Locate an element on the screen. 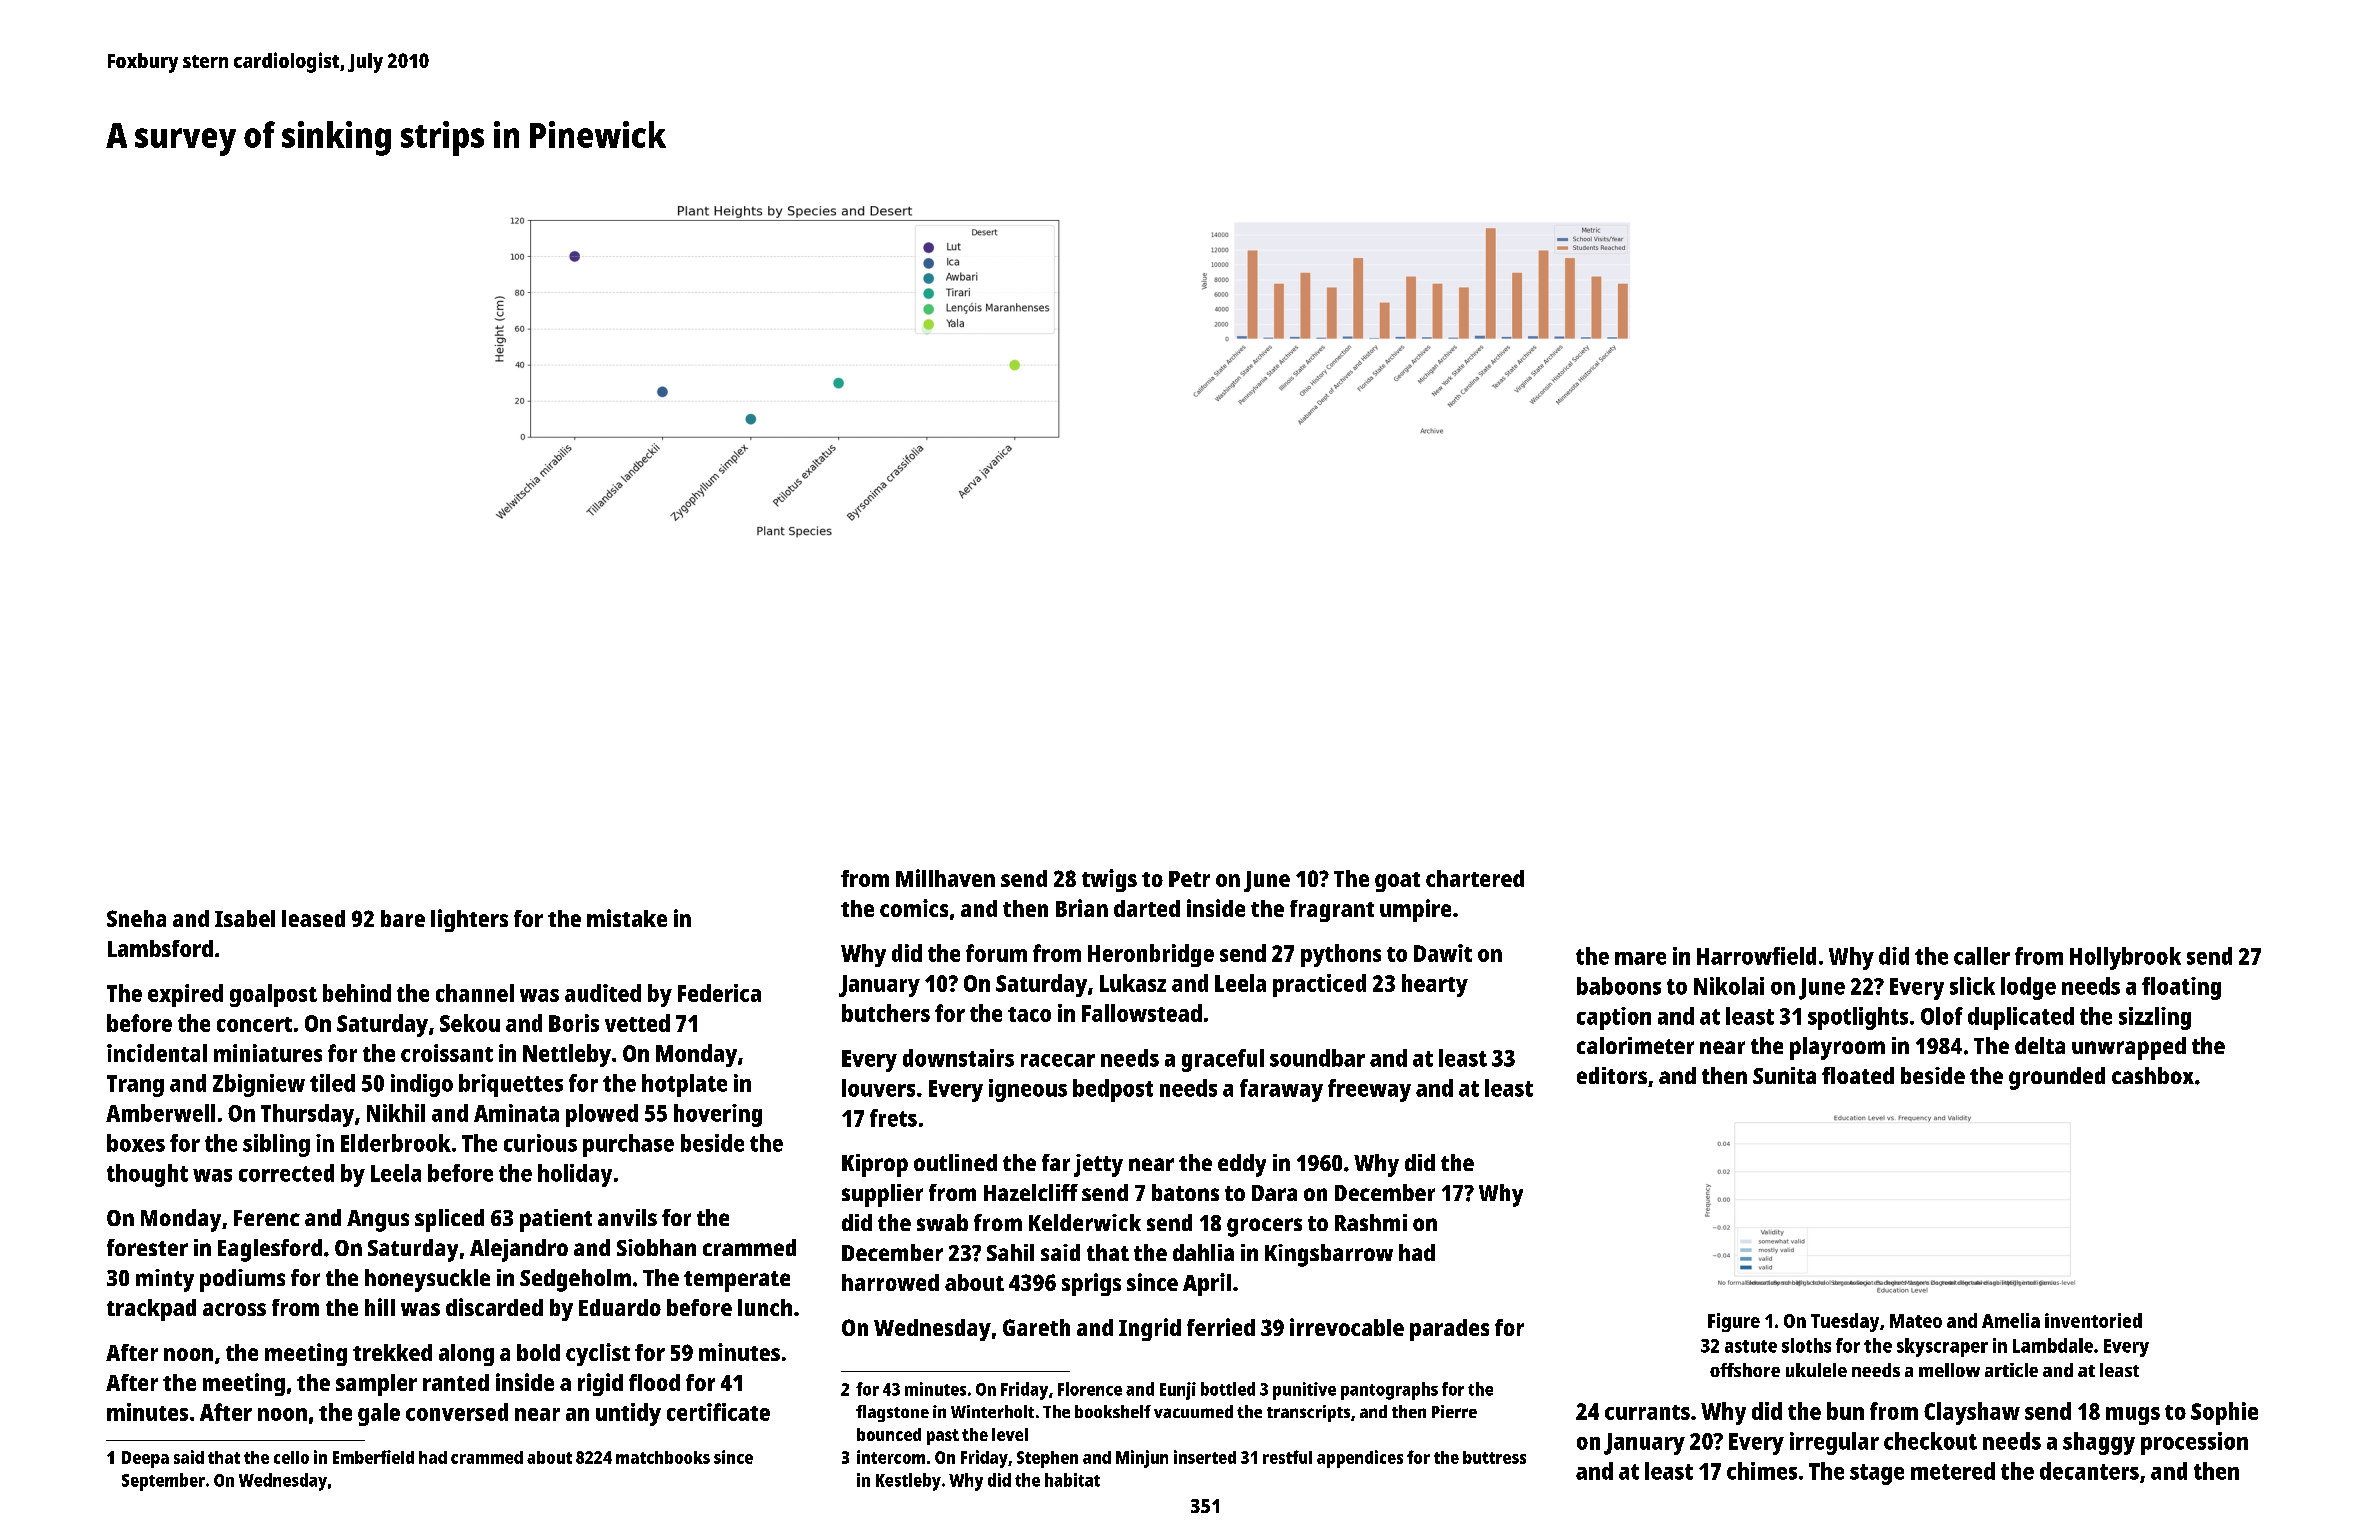 The height and width of the screenshot is (1540, 2380). playroom is located at coordinates (1837, 1048).
